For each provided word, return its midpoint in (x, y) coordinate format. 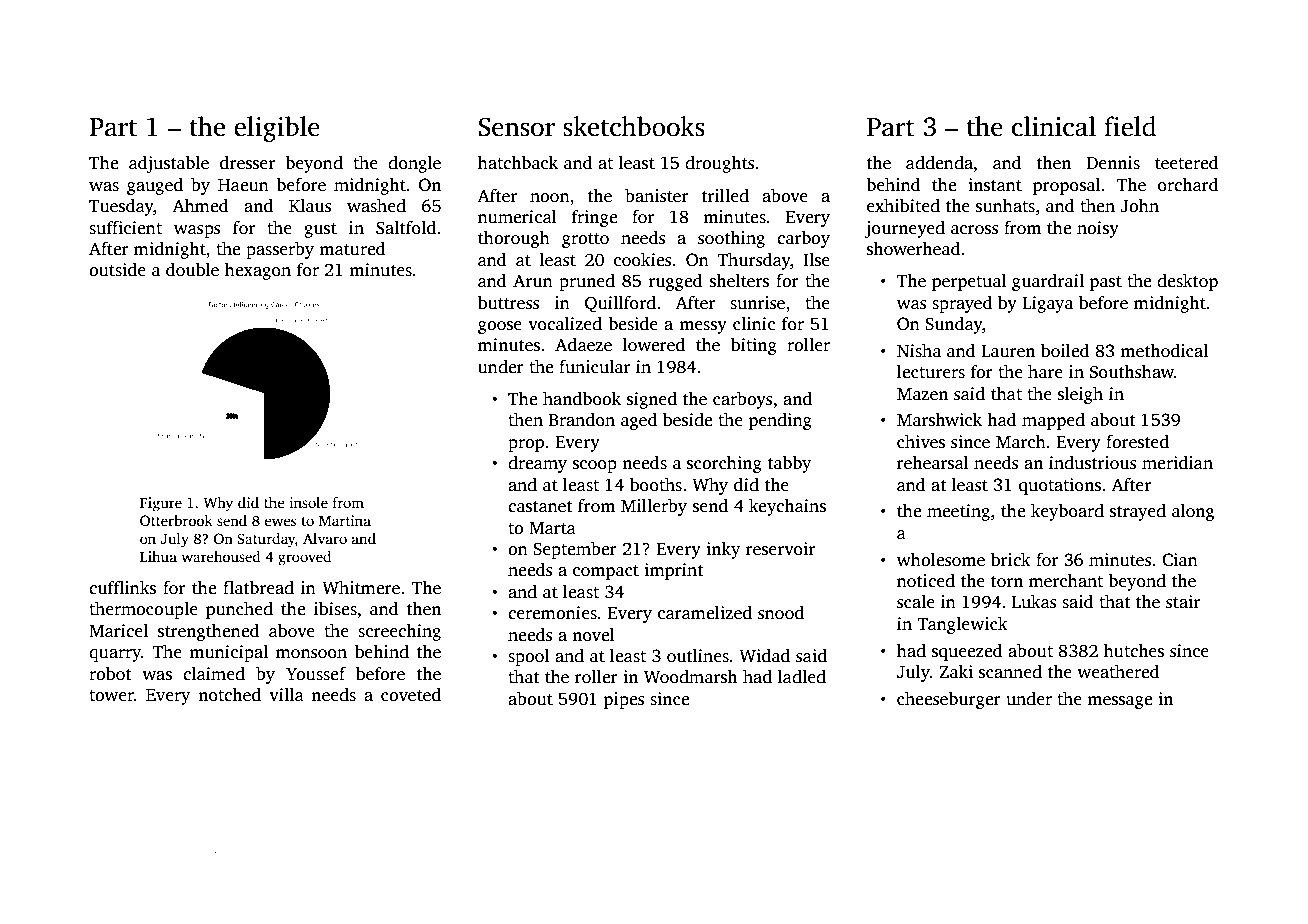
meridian (1177, 463)
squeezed (967, 652)
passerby (280, 250)
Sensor (516, 127)
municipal (228, 653)
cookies (642, 260)
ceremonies (552, 613)
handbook (582, 399)
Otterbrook (176, 520)
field (1130, 126)
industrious (1092, 463)
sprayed (962, 304)
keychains (787, 507)
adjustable (169, 164)
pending (780, 421)
